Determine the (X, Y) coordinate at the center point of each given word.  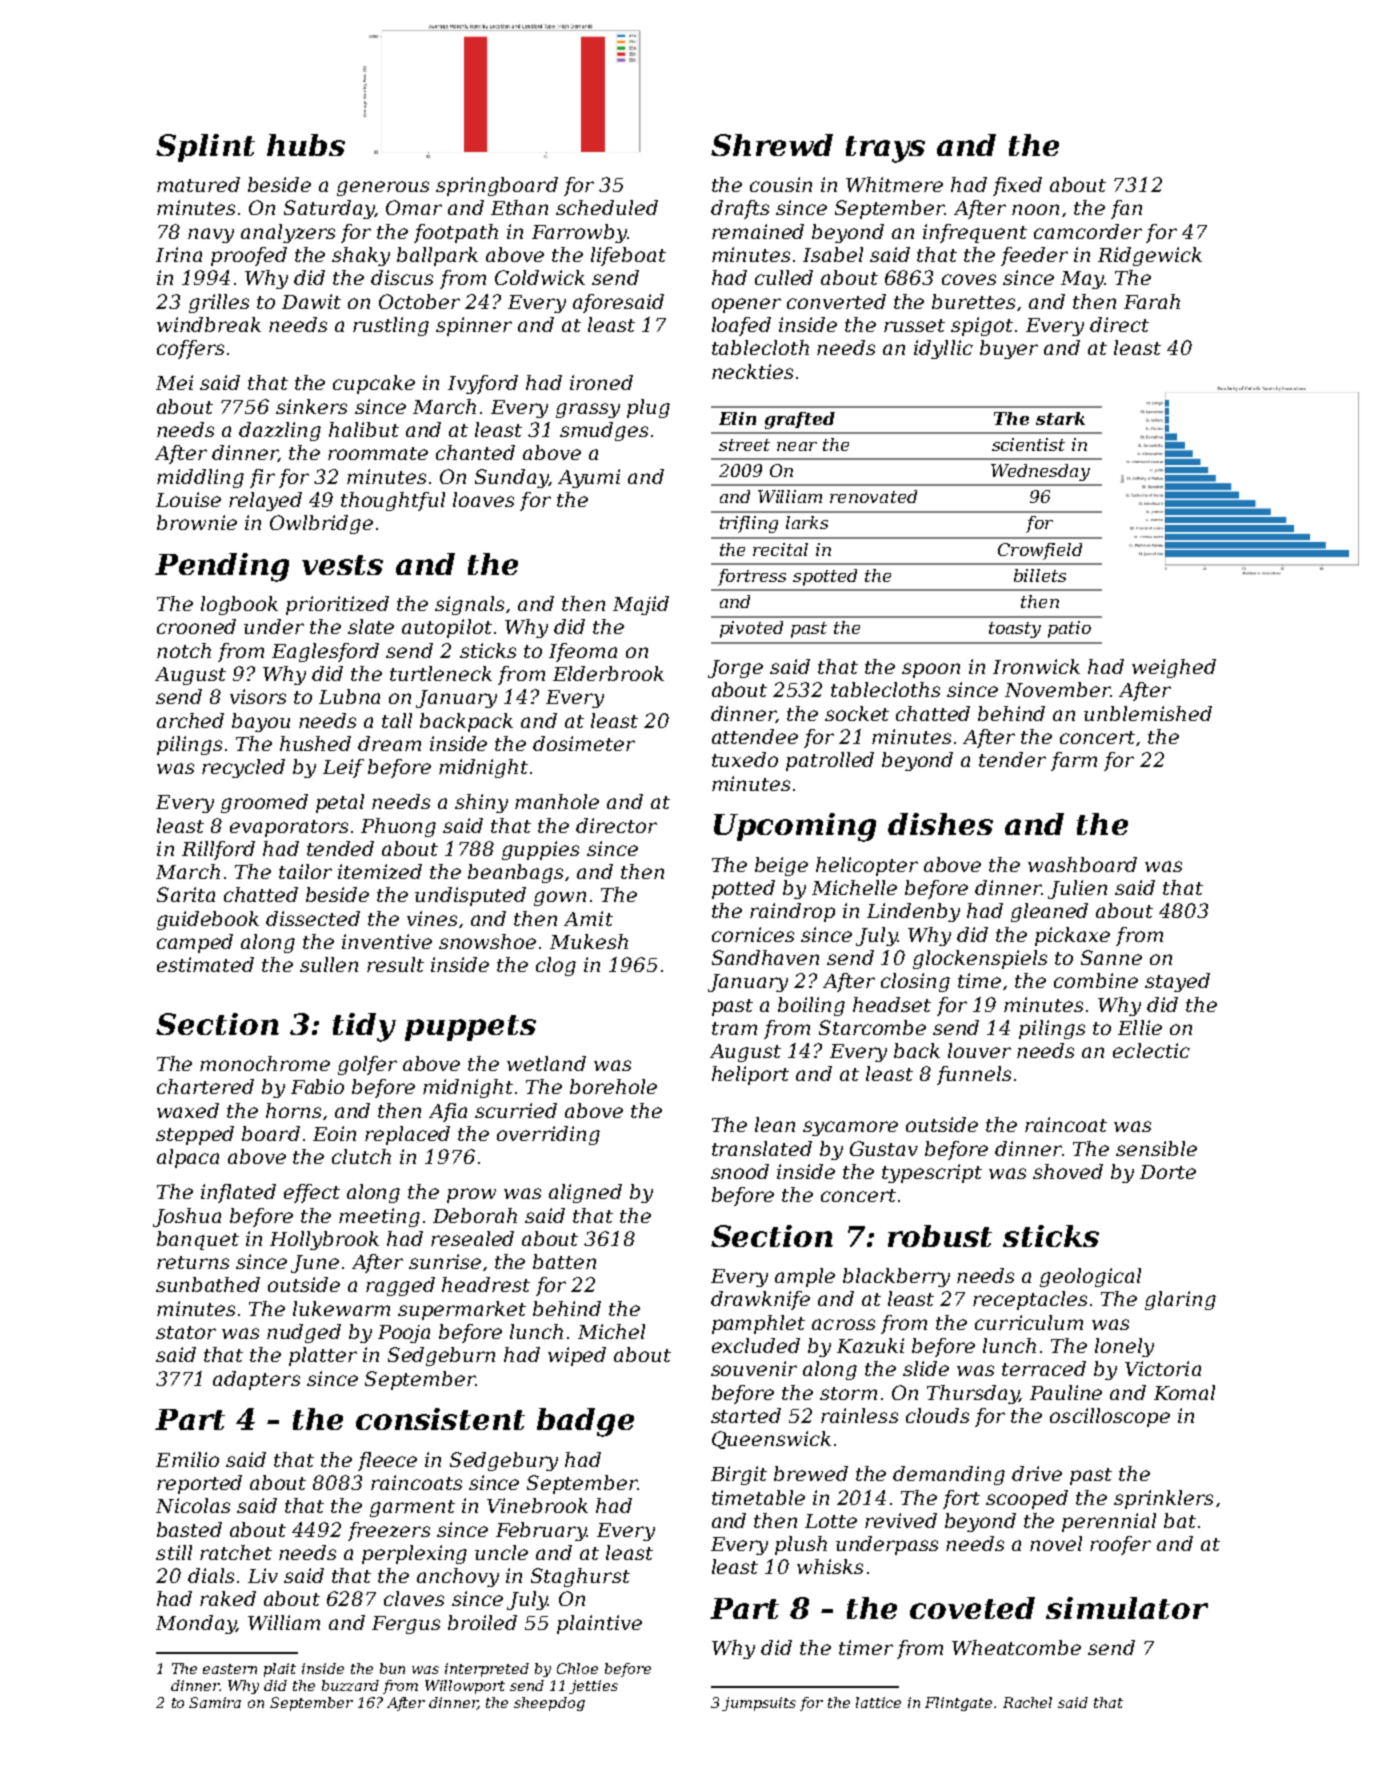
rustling (391, 326)
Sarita (186, 894)
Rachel (1027, 1702)
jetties (593, 1687)
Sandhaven (765, 957)
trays (885, 149)
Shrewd (772, 145)
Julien (1077, 889)
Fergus (406, 1625)
